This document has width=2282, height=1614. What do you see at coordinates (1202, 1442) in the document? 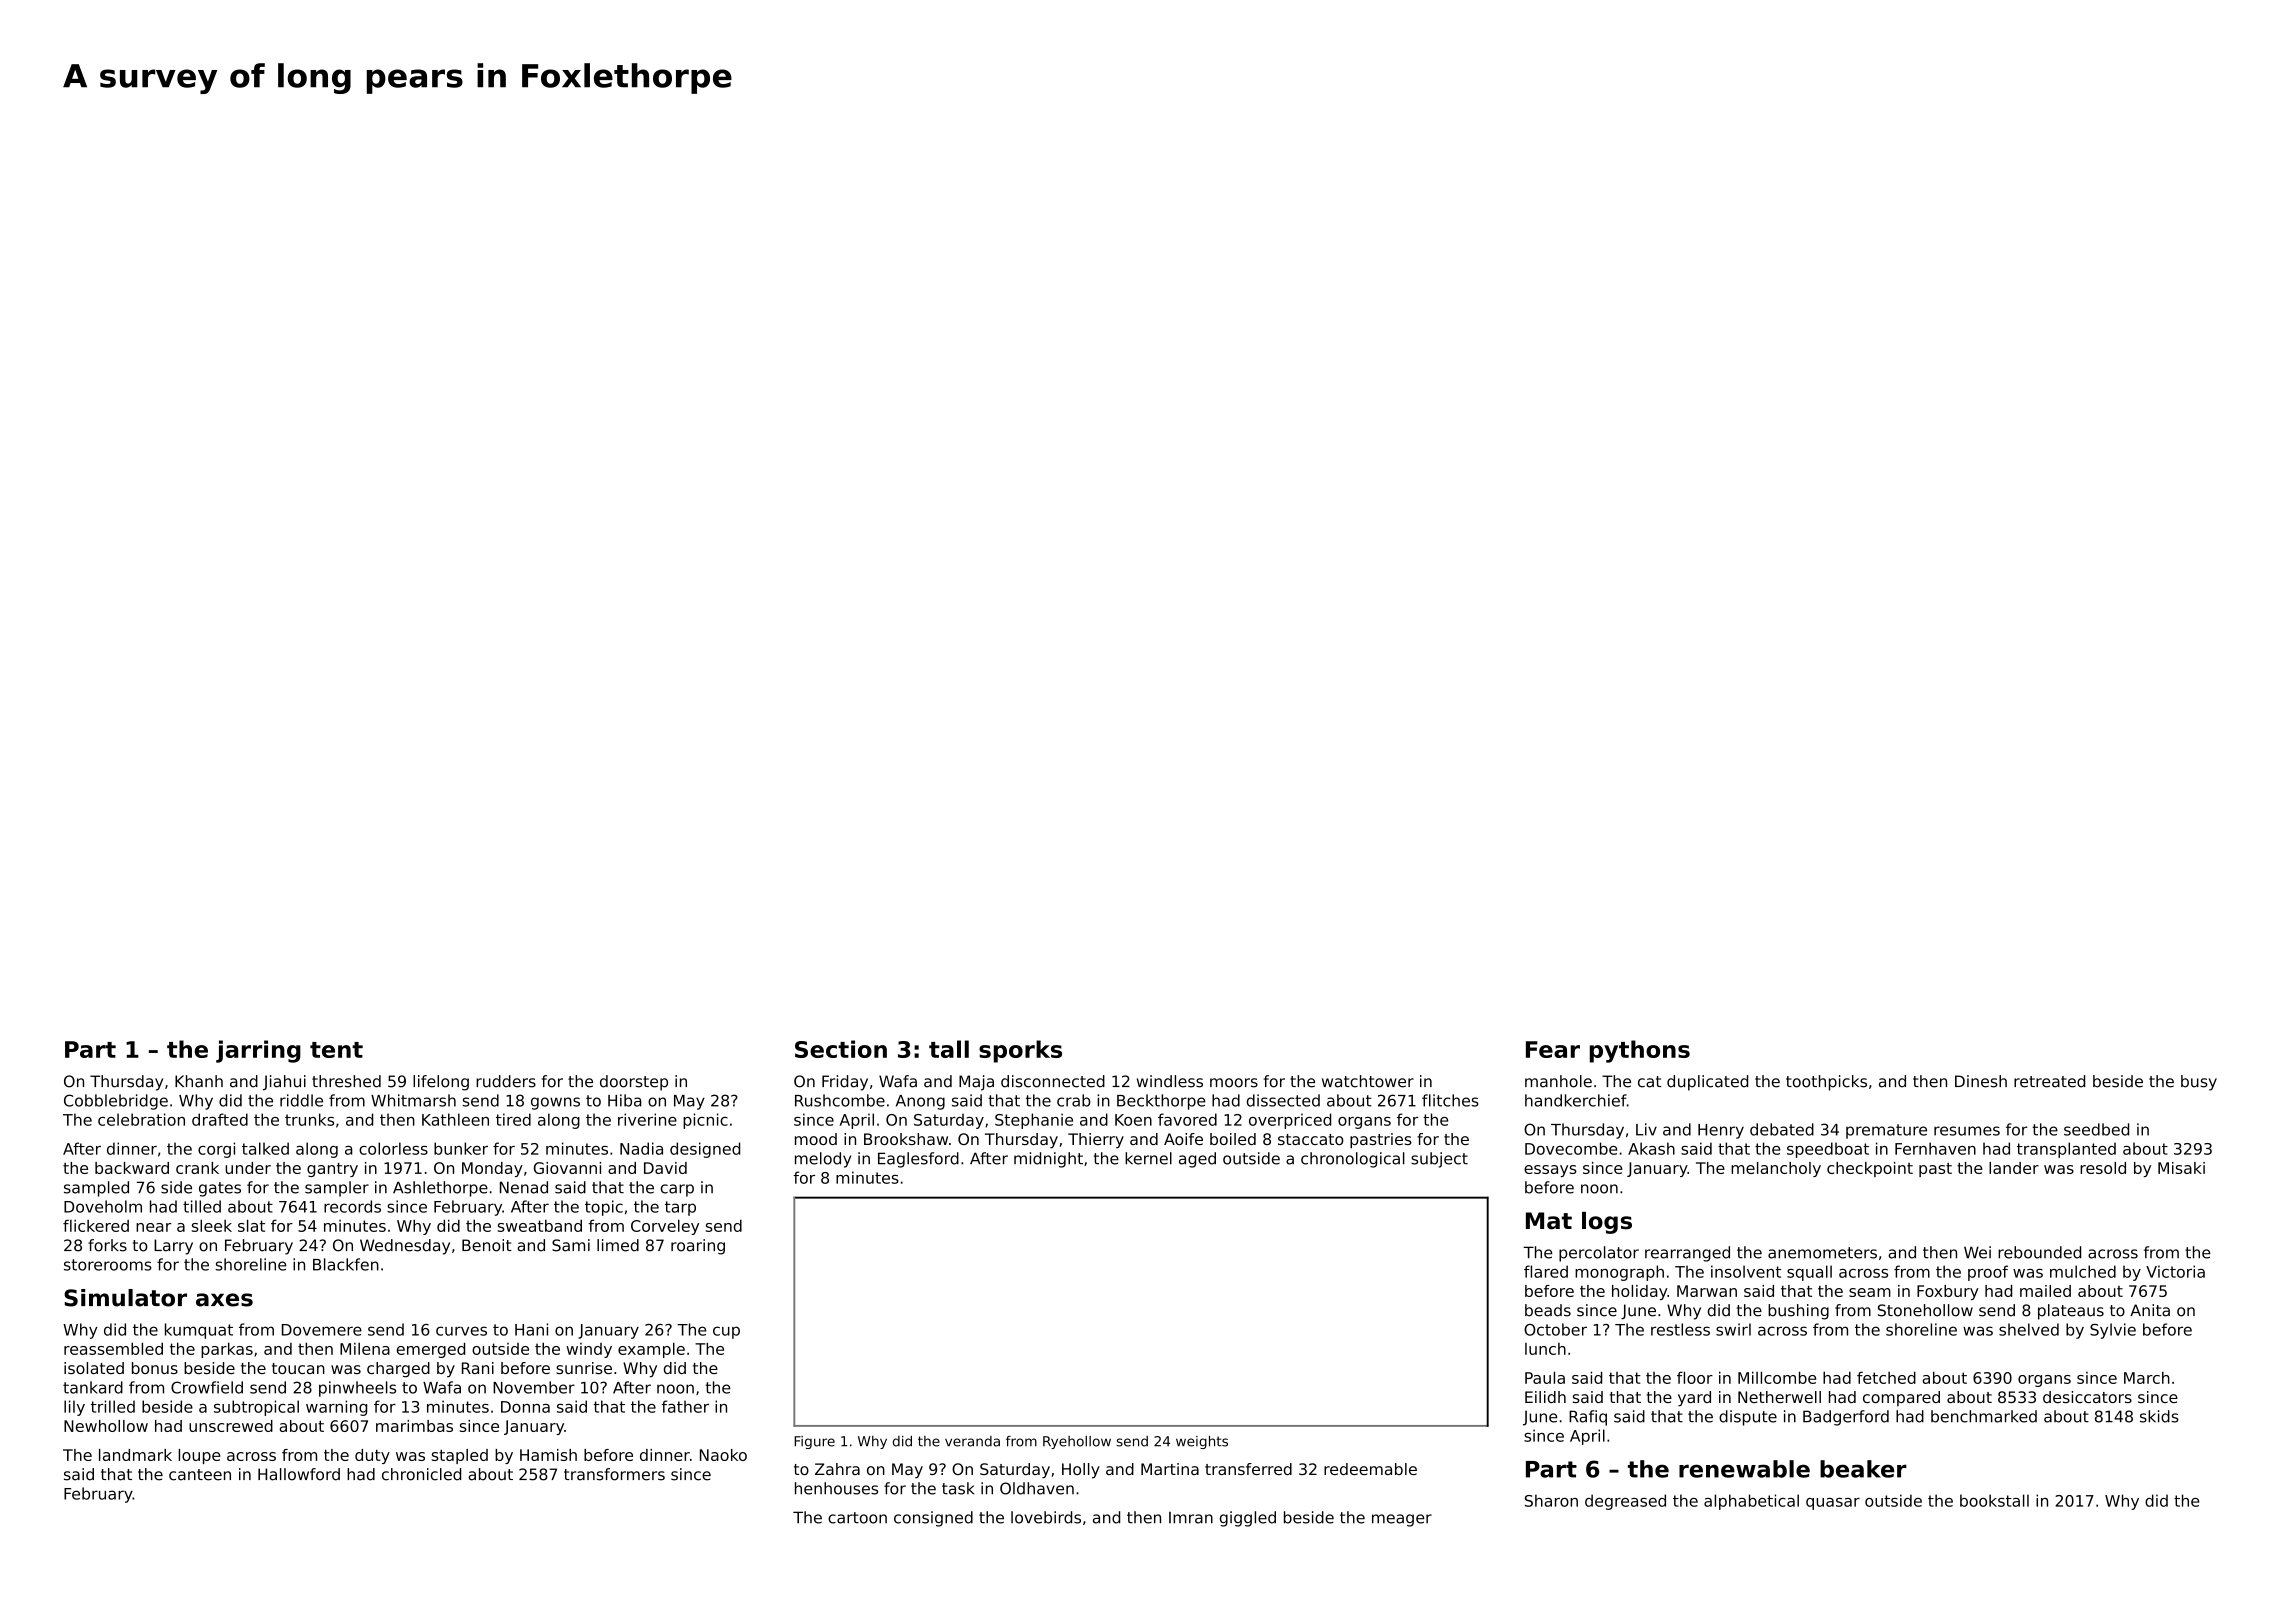
I see `weights` at bounding box center [1202, 1442].
